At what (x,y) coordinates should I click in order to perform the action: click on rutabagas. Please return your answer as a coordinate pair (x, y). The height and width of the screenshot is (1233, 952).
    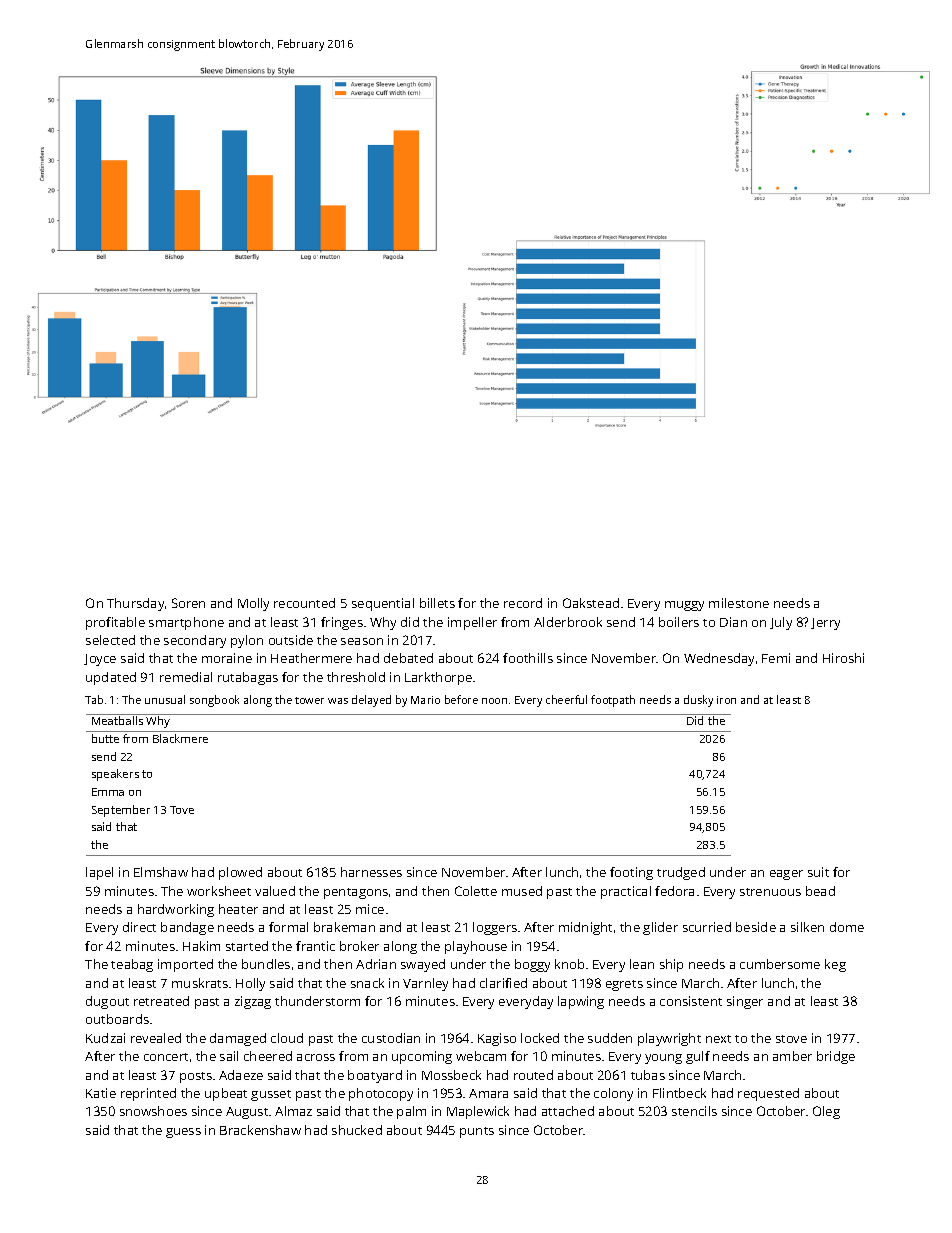
    Looking at the image, I should click on (248, 678).
